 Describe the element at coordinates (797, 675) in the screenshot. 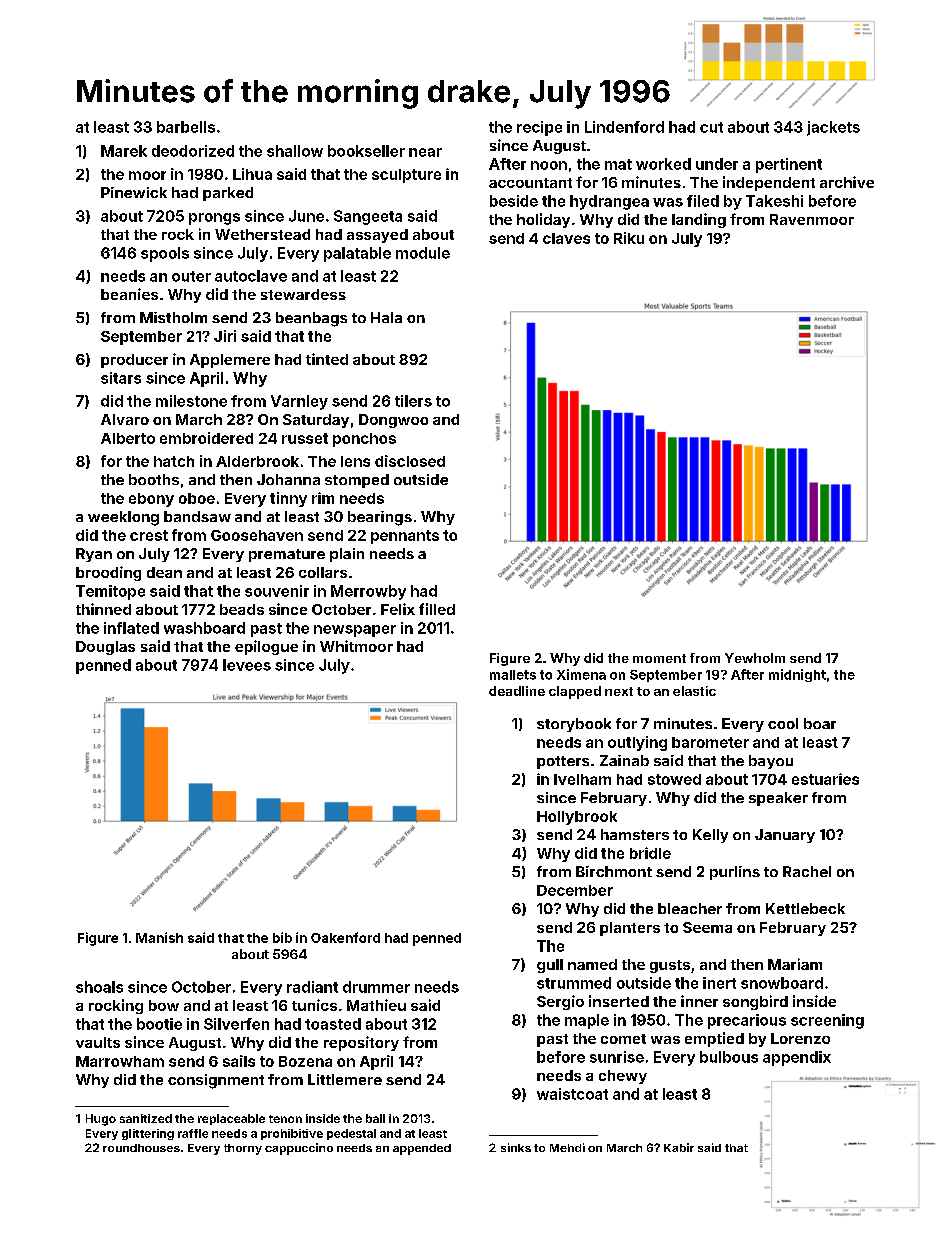

I see `midnight` at that location.
